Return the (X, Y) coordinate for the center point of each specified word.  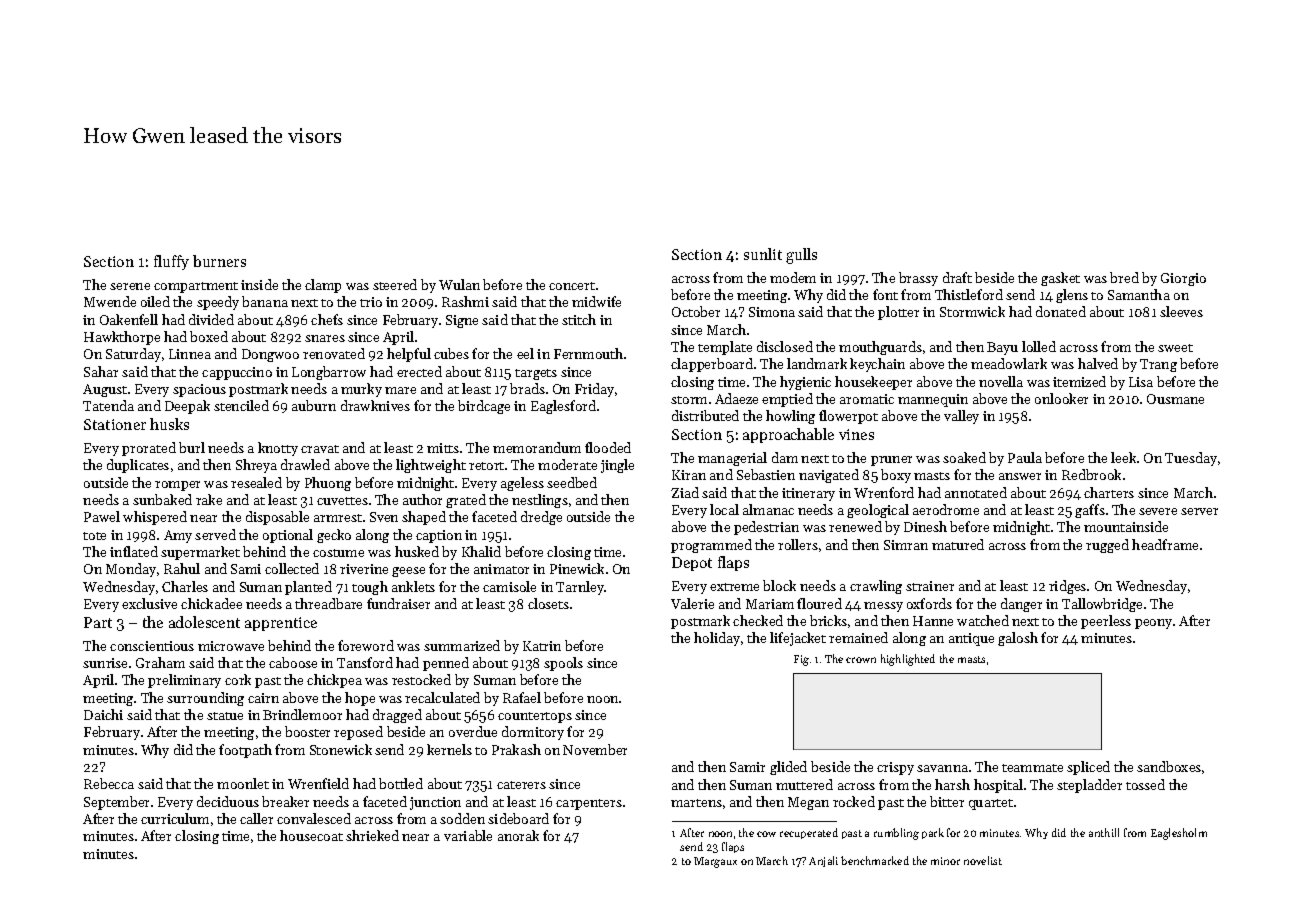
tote (94, 536)
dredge (541, 518)
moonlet (243, 783)
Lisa (1141, 382)
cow (766, 834)
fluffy (171, 262)
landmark (817, 363)
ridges (1067, 587)
